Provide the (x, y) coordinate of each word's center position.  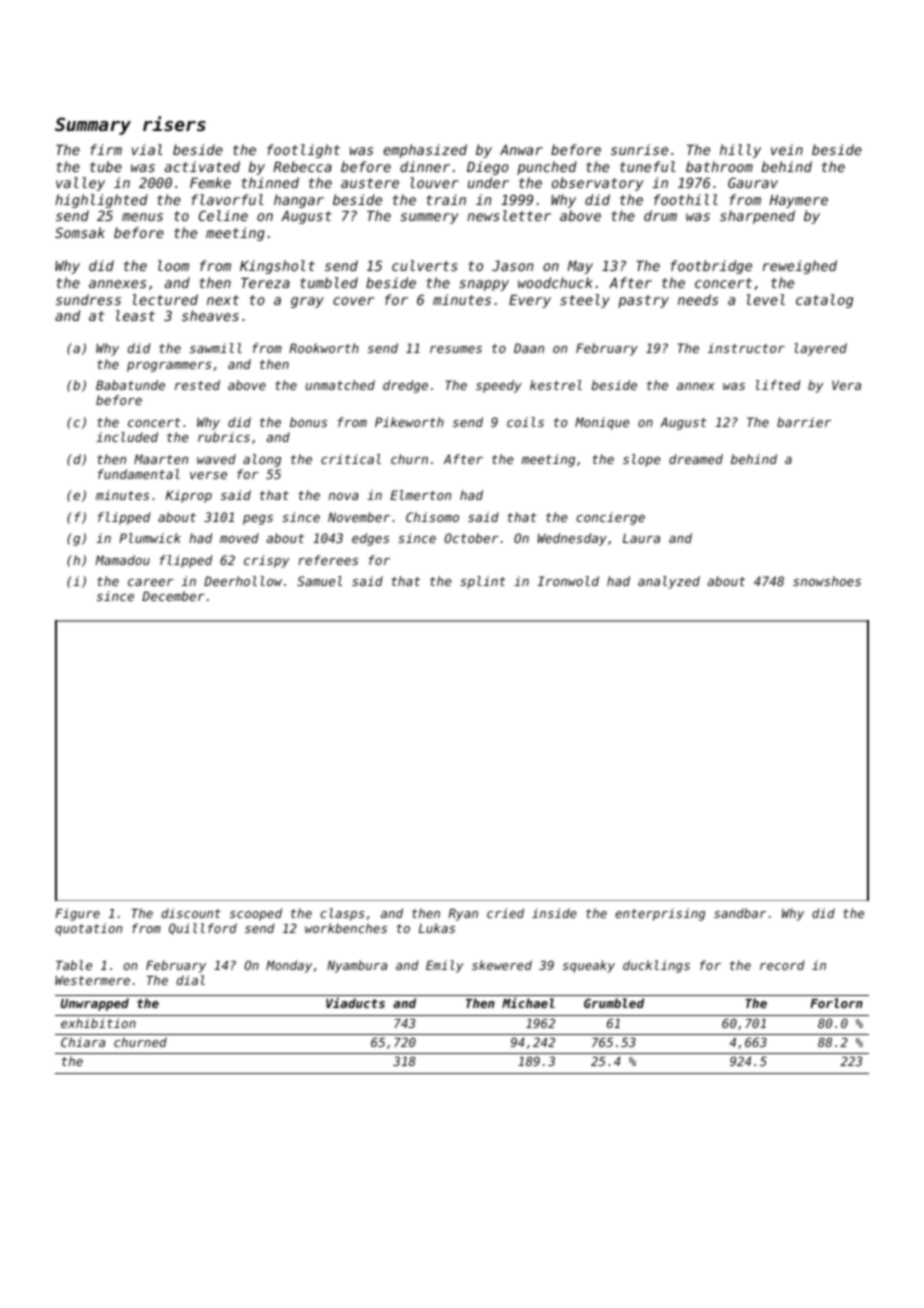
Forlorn (836, 1003)
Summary (93, 126)
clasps (342, 914)
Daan (529, 348)
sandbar (740, 913)
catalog (824, 301)
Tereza (265, 283)
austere (370, 183)
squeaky (589, 966)
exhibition (98, 1023)
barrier (804, 422)
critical (351, 459)
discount (191, 913)
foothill (686, 199)
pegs (258, 520)
